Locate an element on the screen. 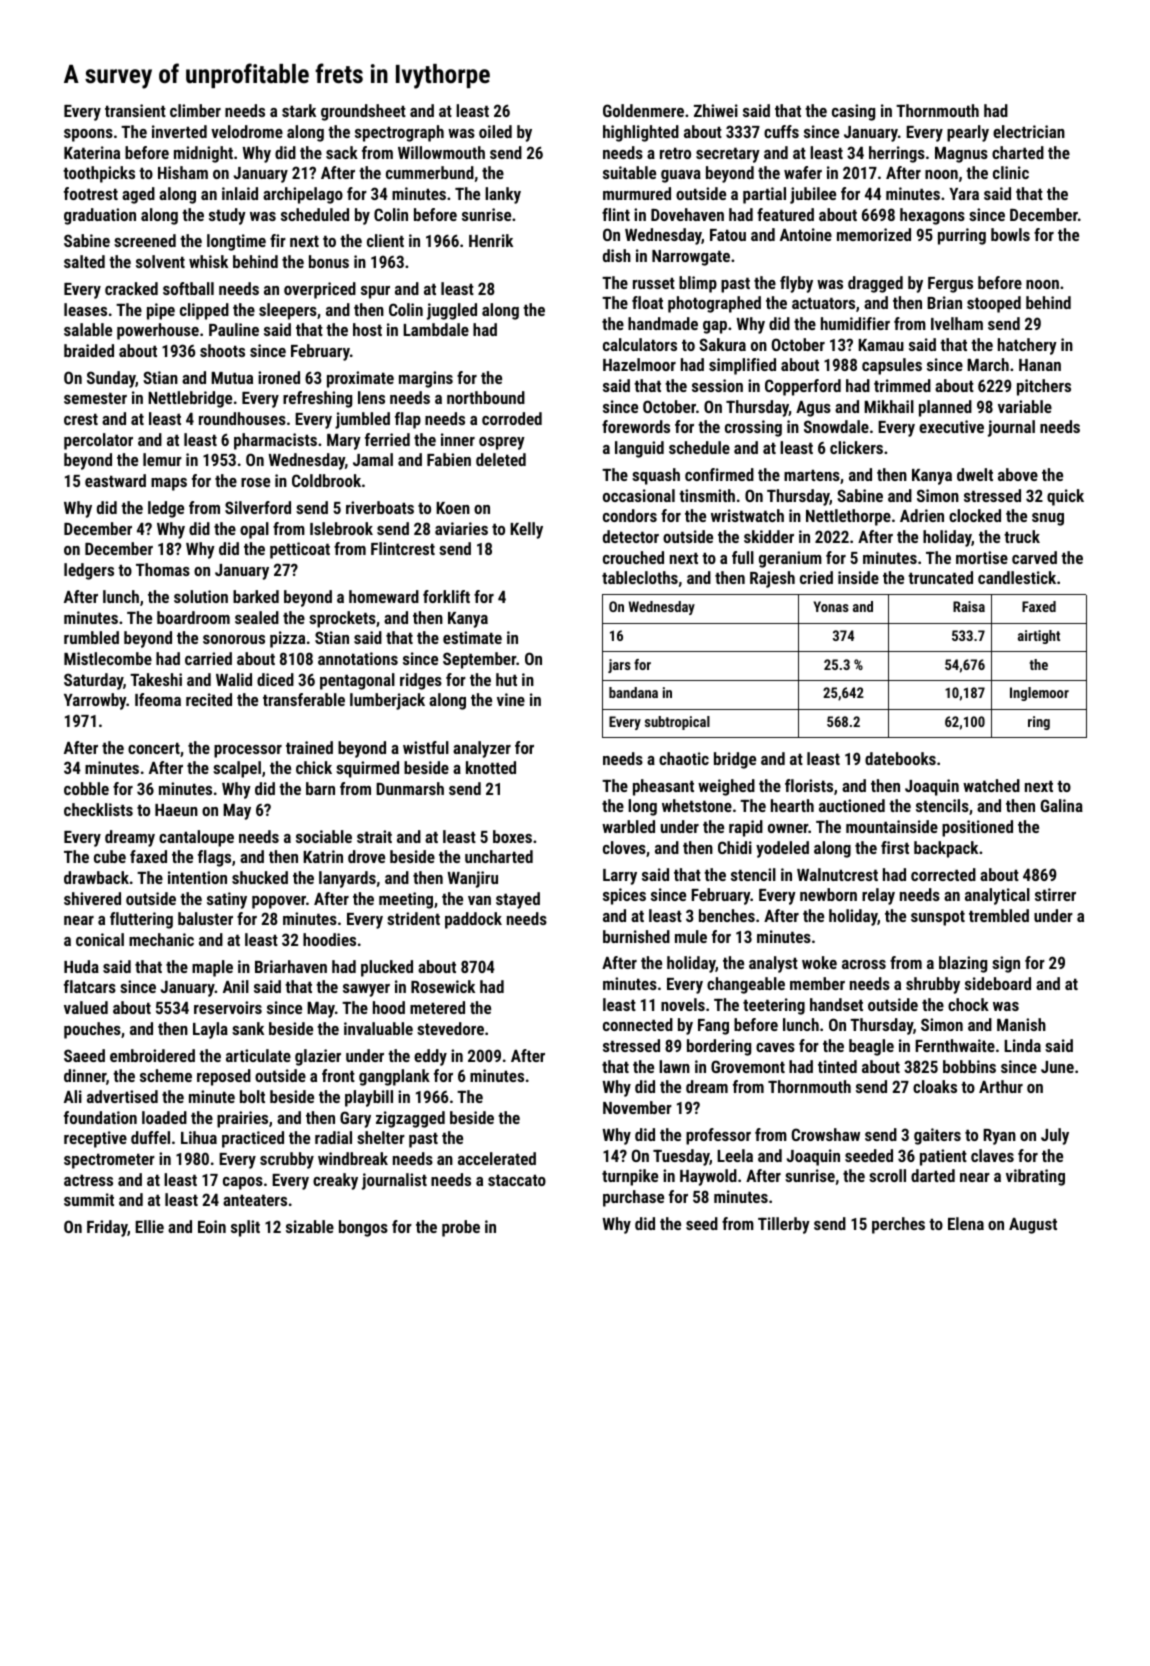  transient is located at coordinates (135, 110).
